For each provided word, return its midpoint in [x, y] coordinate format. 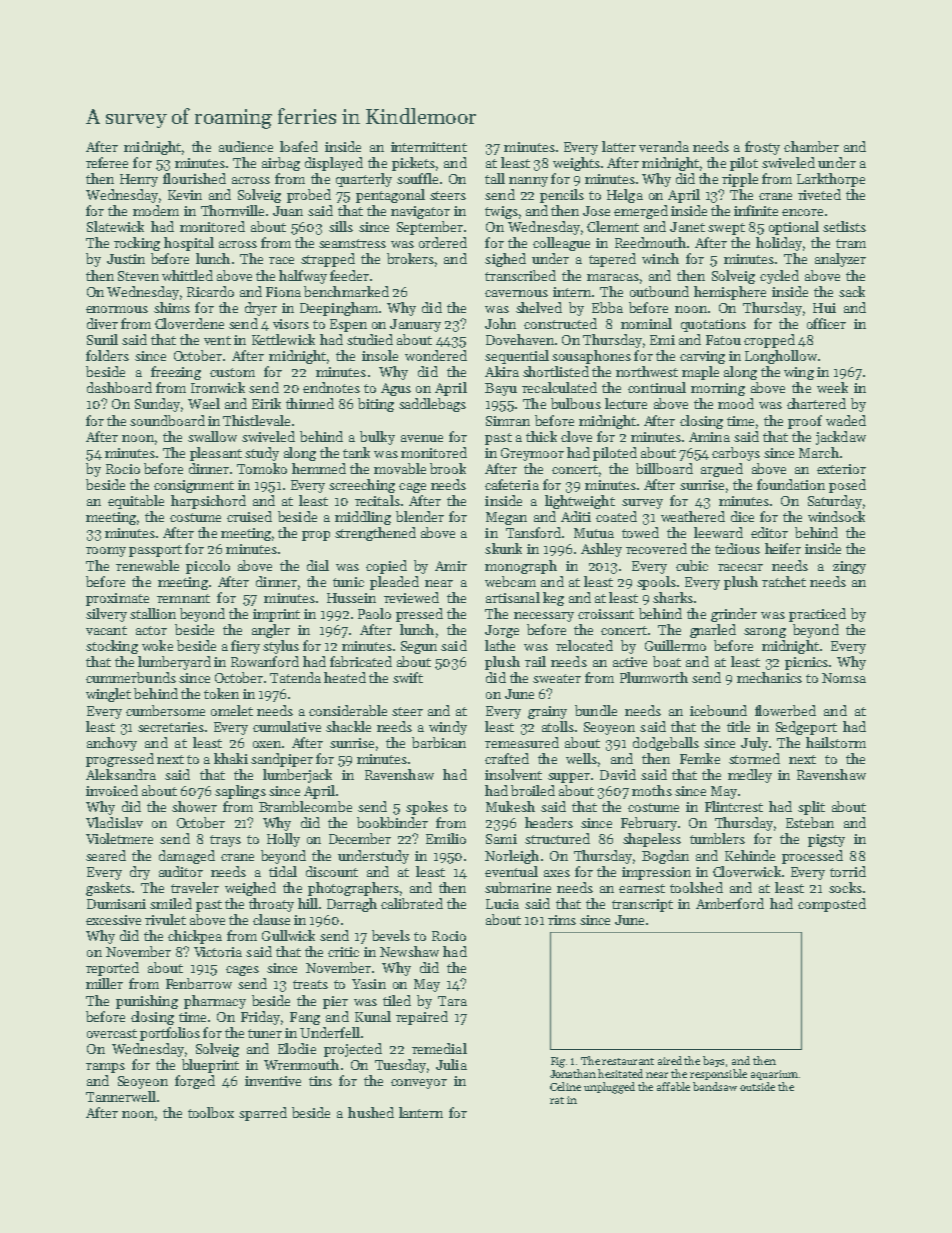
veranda [664, 146]
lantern [421, 1112]
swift [408, 677]
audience [246, 146]
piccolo [208, 567]
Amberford [730, 903]
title [738, 726]
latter [619, 146]
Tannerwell [121, 1096]
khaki [231, 758]
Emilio [446, 838]
